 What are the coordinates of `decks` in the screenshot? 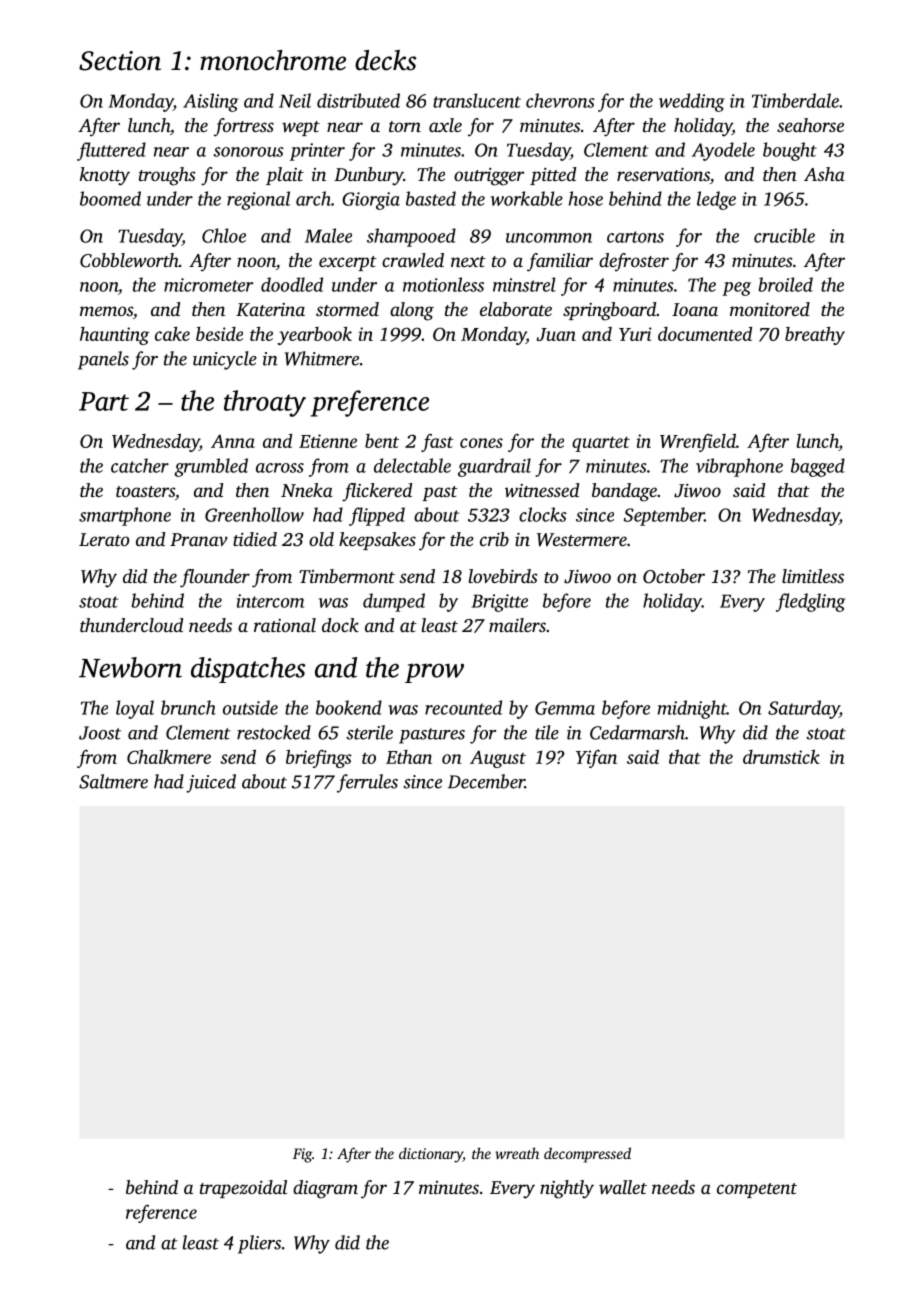 It's located at (385, 60).
